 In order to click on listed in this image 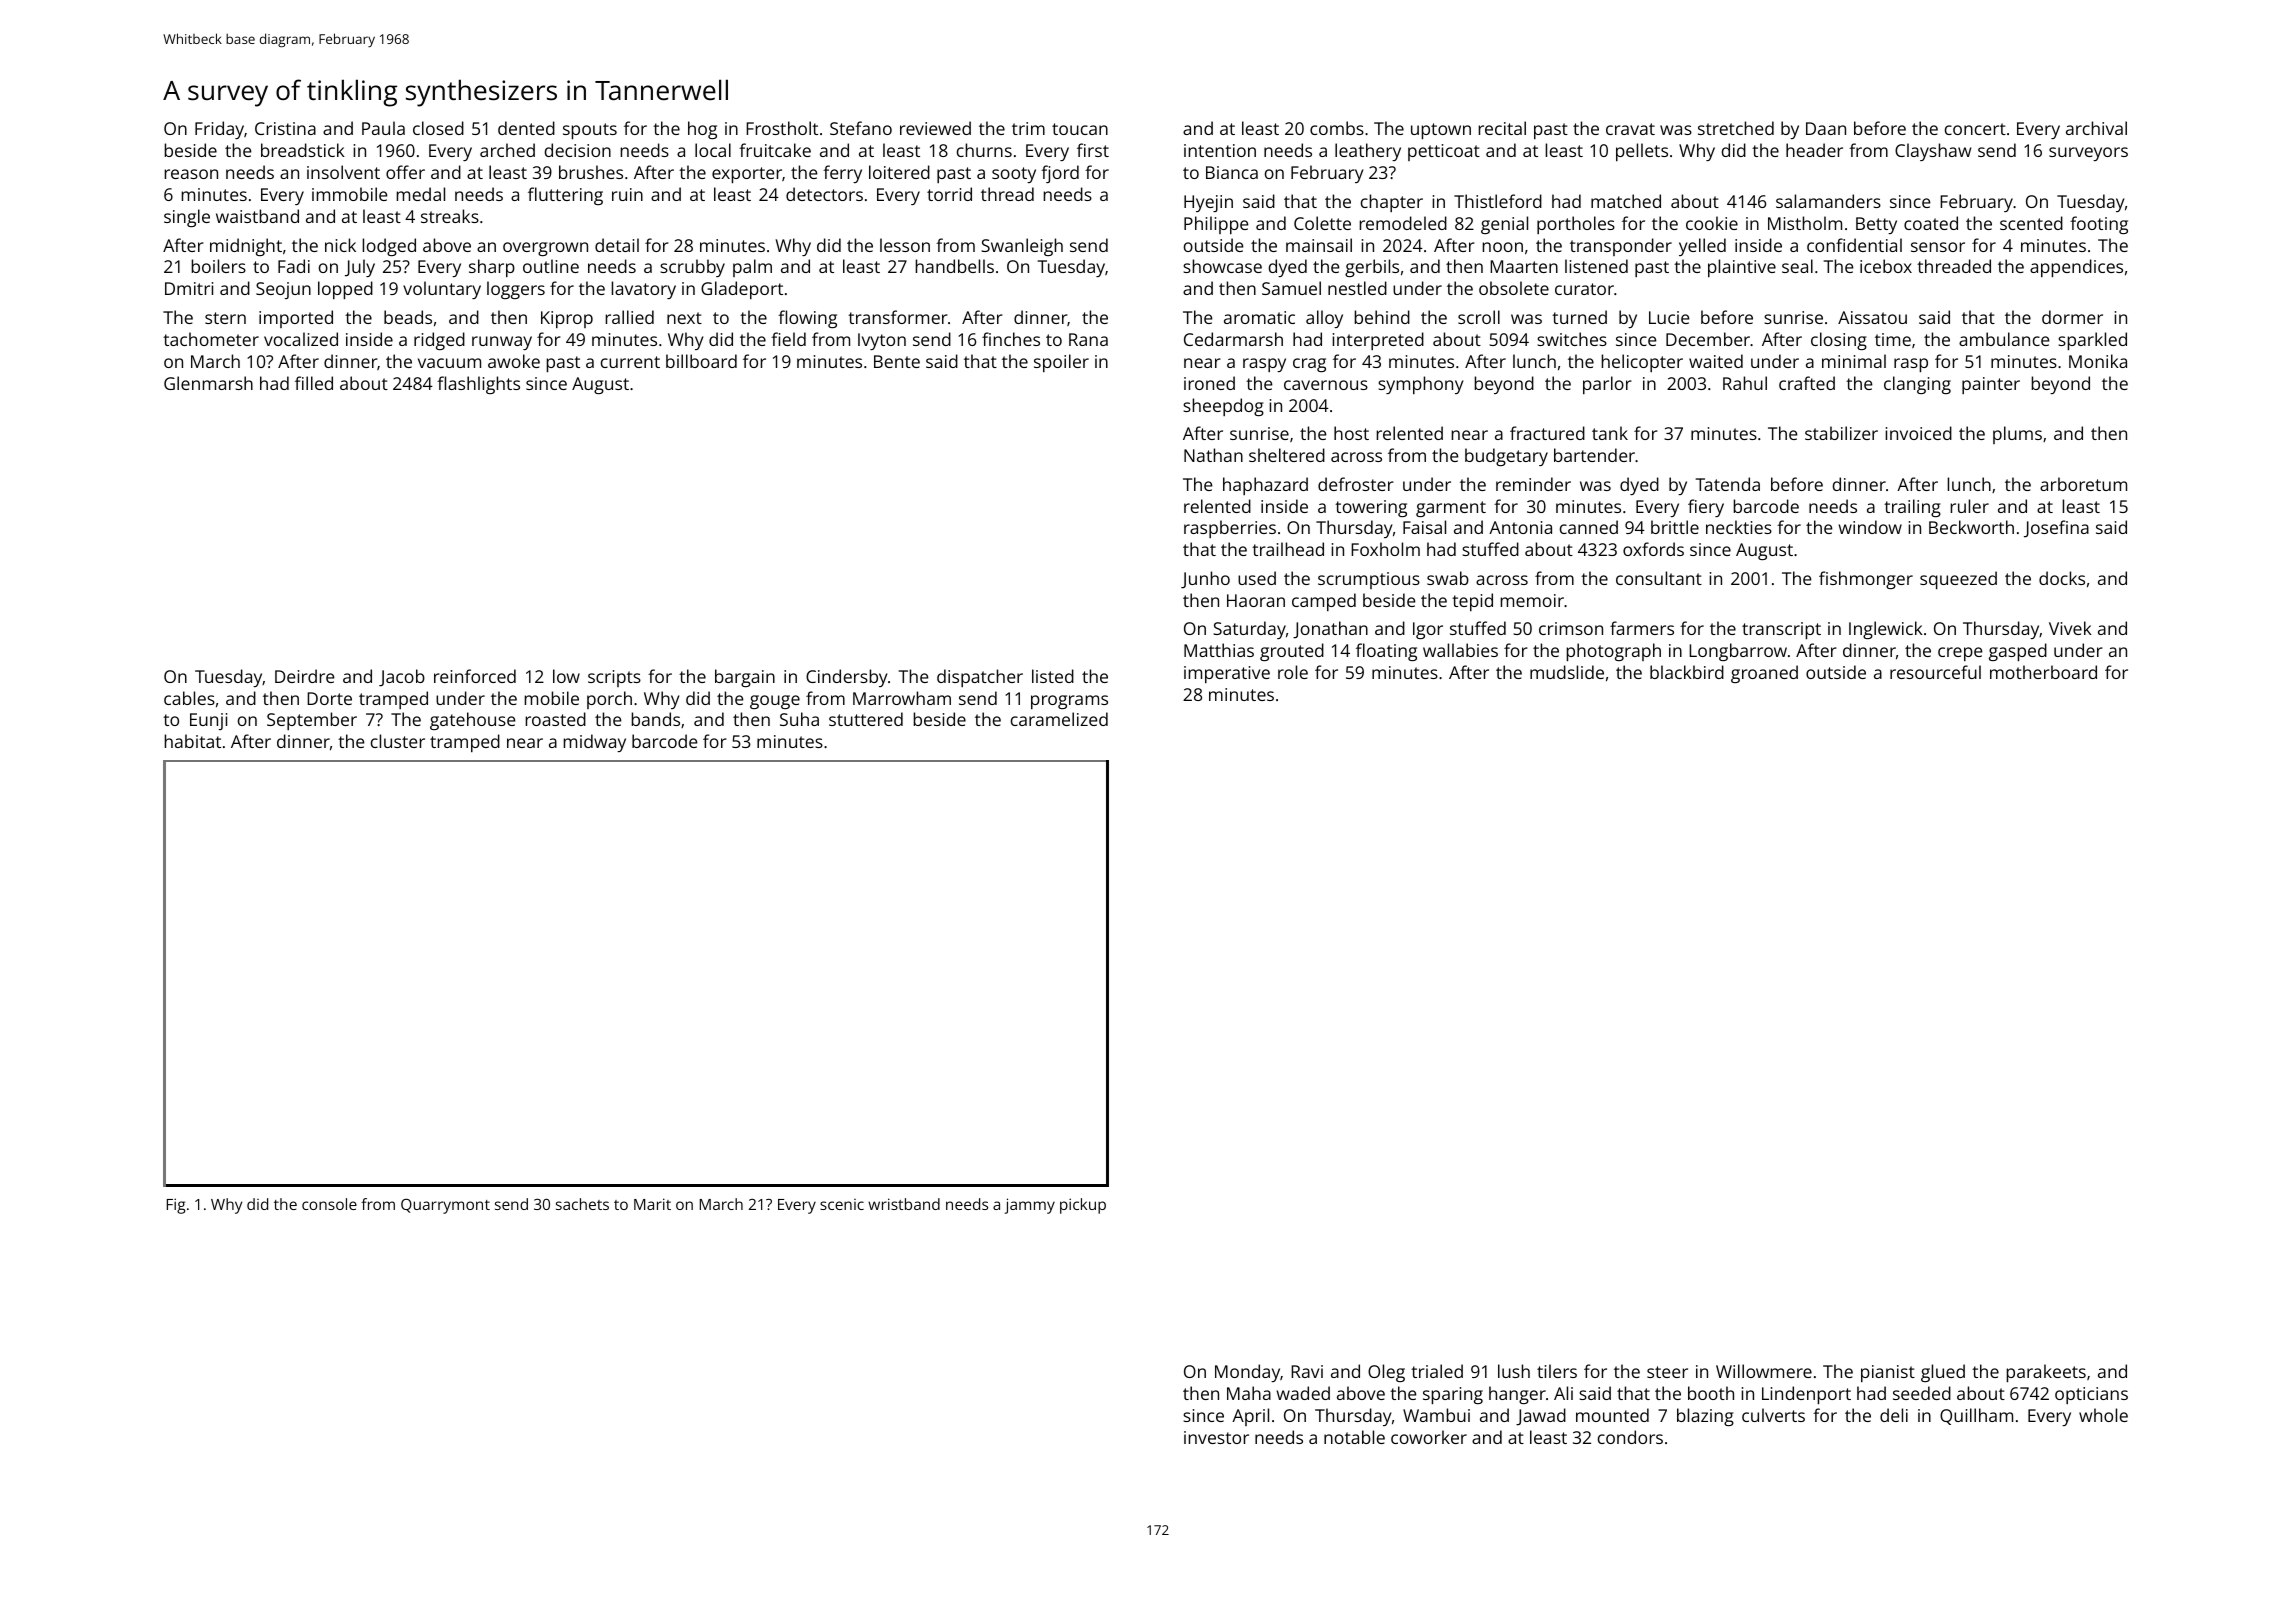, I will do `click(1053, 676)`.
